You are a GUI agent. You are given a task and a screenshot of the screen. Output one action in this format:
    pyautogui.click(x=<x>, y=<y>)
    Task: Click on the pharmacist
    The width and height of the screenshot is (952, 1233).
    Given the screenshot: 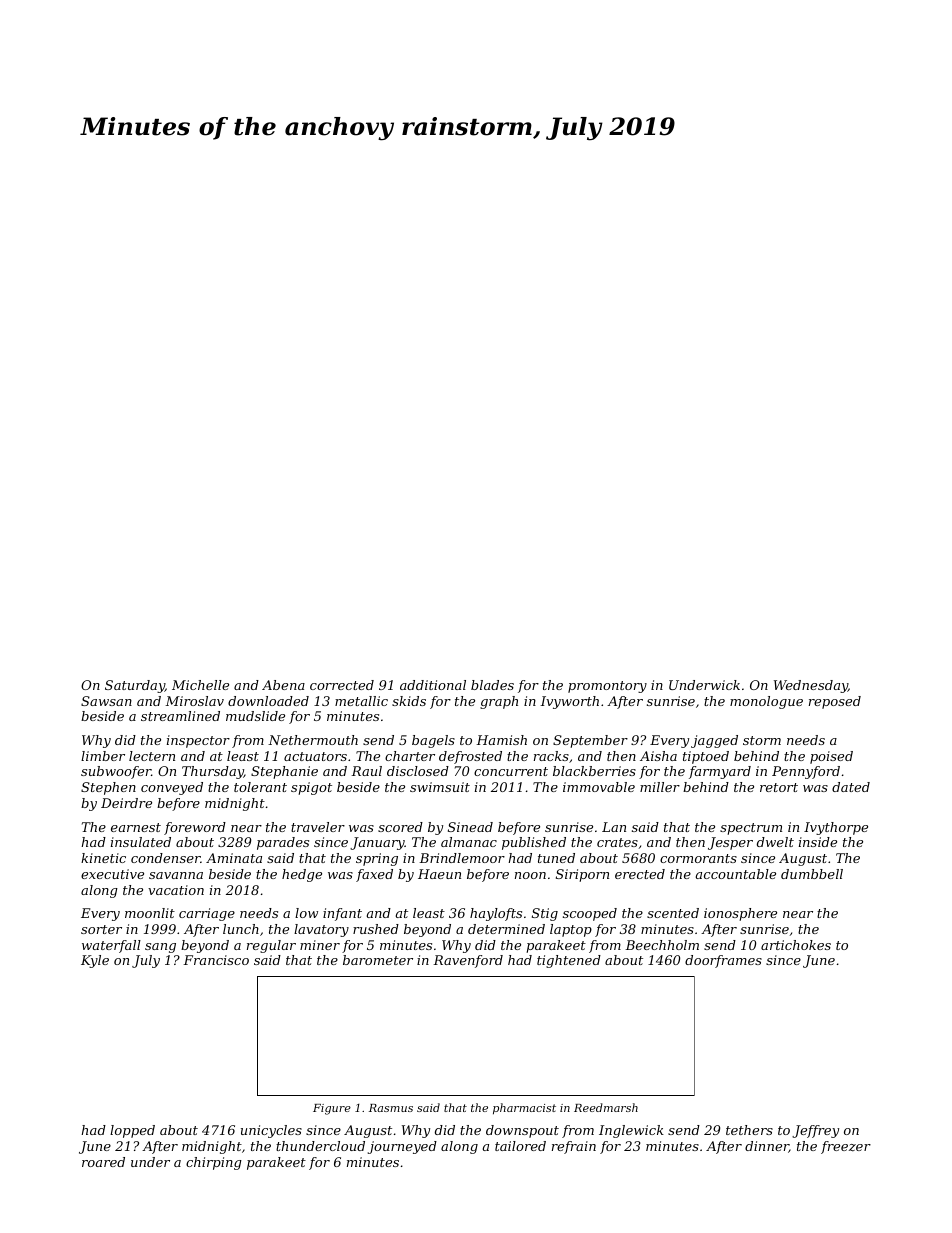 What is the action you would take?
    pyautogui.click(x=524, y=1109)
